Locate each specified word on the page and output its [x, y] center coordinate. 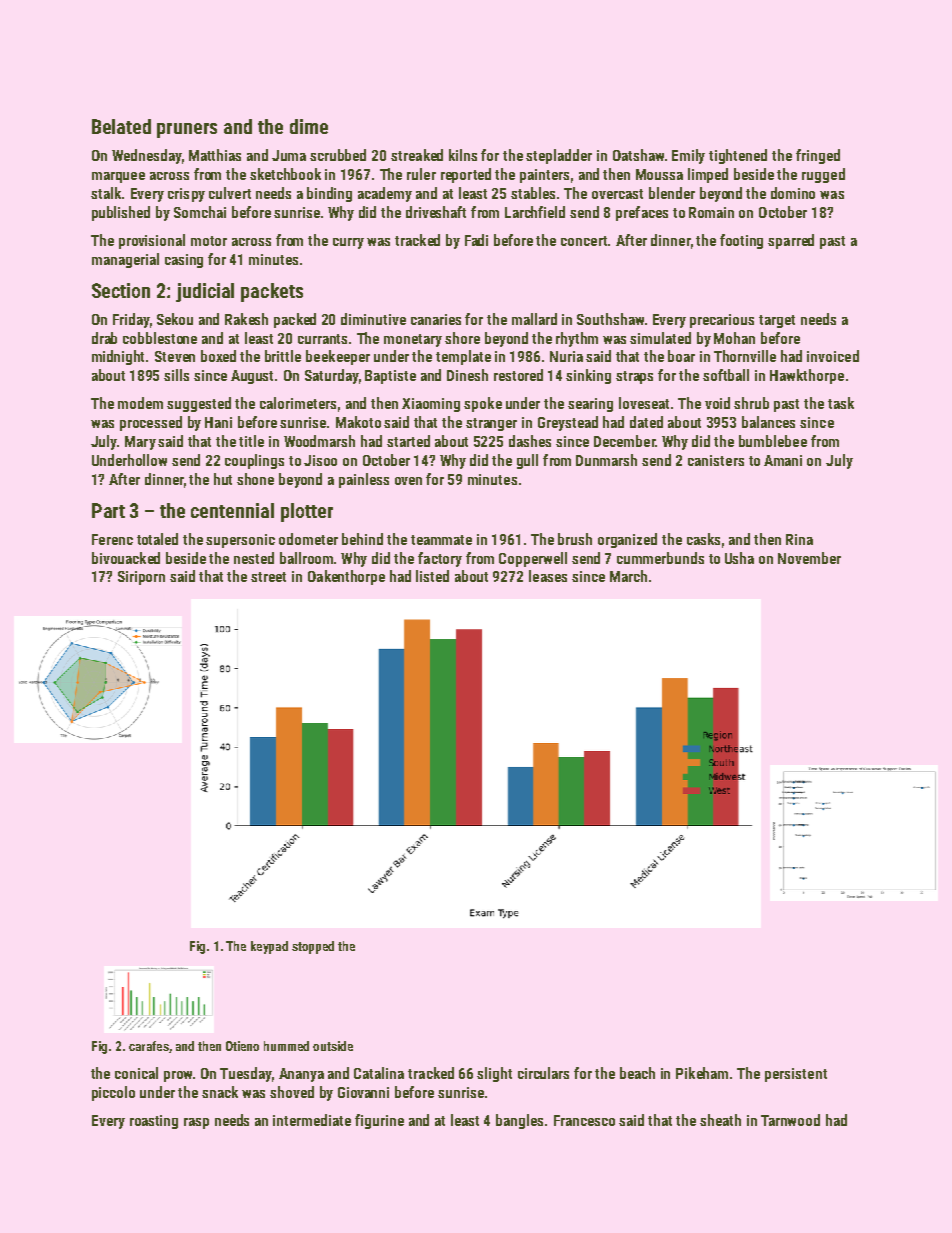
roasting [154, 1122]
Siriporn [141, 578]
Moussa [659, 174]
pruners [187, 130]
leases [548, 576]
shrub [751, 403]
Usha [739, 558]
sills [176, 375]
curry [348, 243]
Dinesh [467, 375]
